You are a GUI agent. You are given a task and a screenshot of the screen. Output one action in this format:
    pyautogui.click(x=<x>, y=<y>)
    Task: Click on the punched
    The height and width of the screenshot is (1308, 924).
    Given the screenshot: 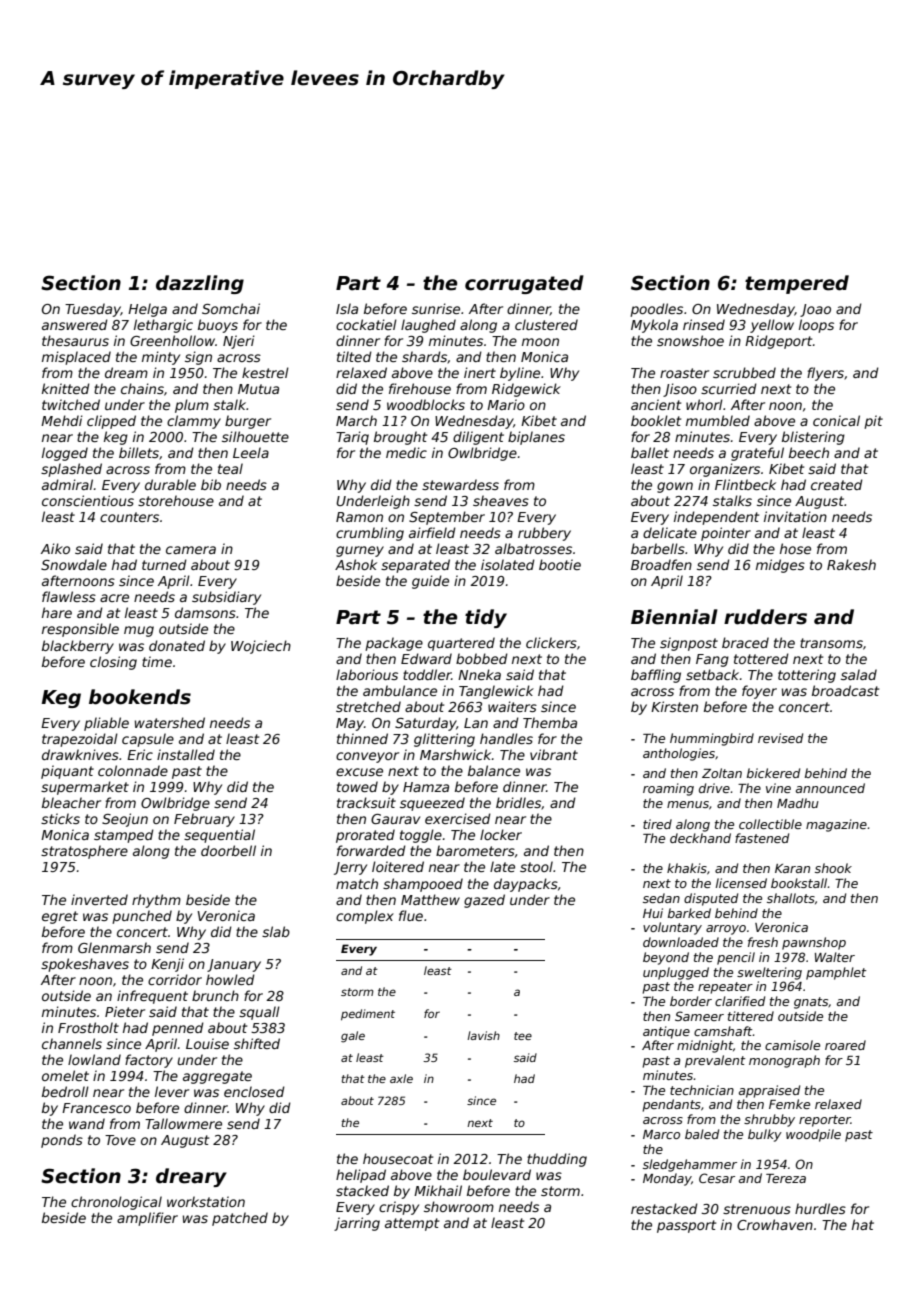 What is the action you would take?
    pyautogui.click(x=142, y=917)
